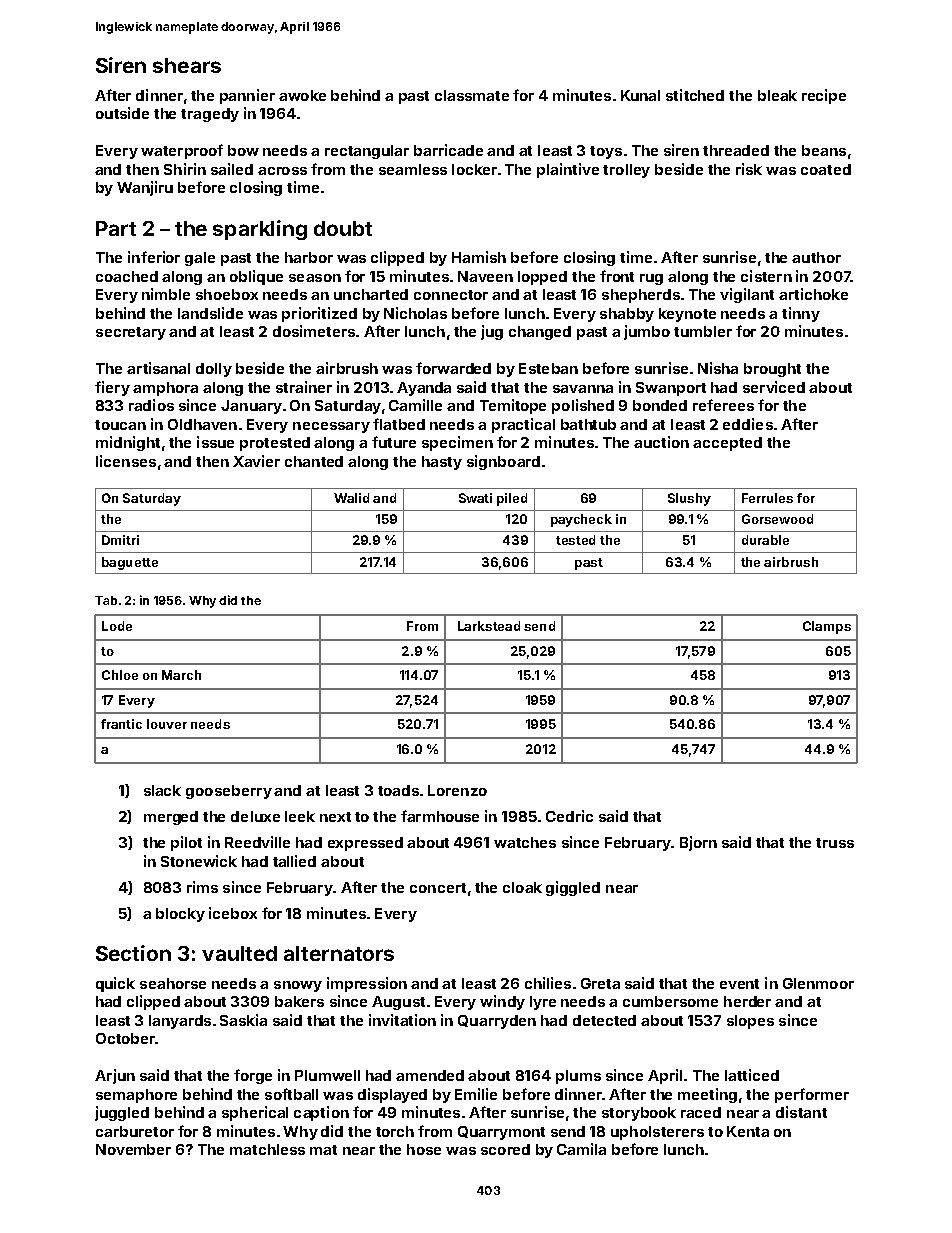 This screenshot has height=1233, width=952. I want to click on Lorenzo, so click(457, 790).
